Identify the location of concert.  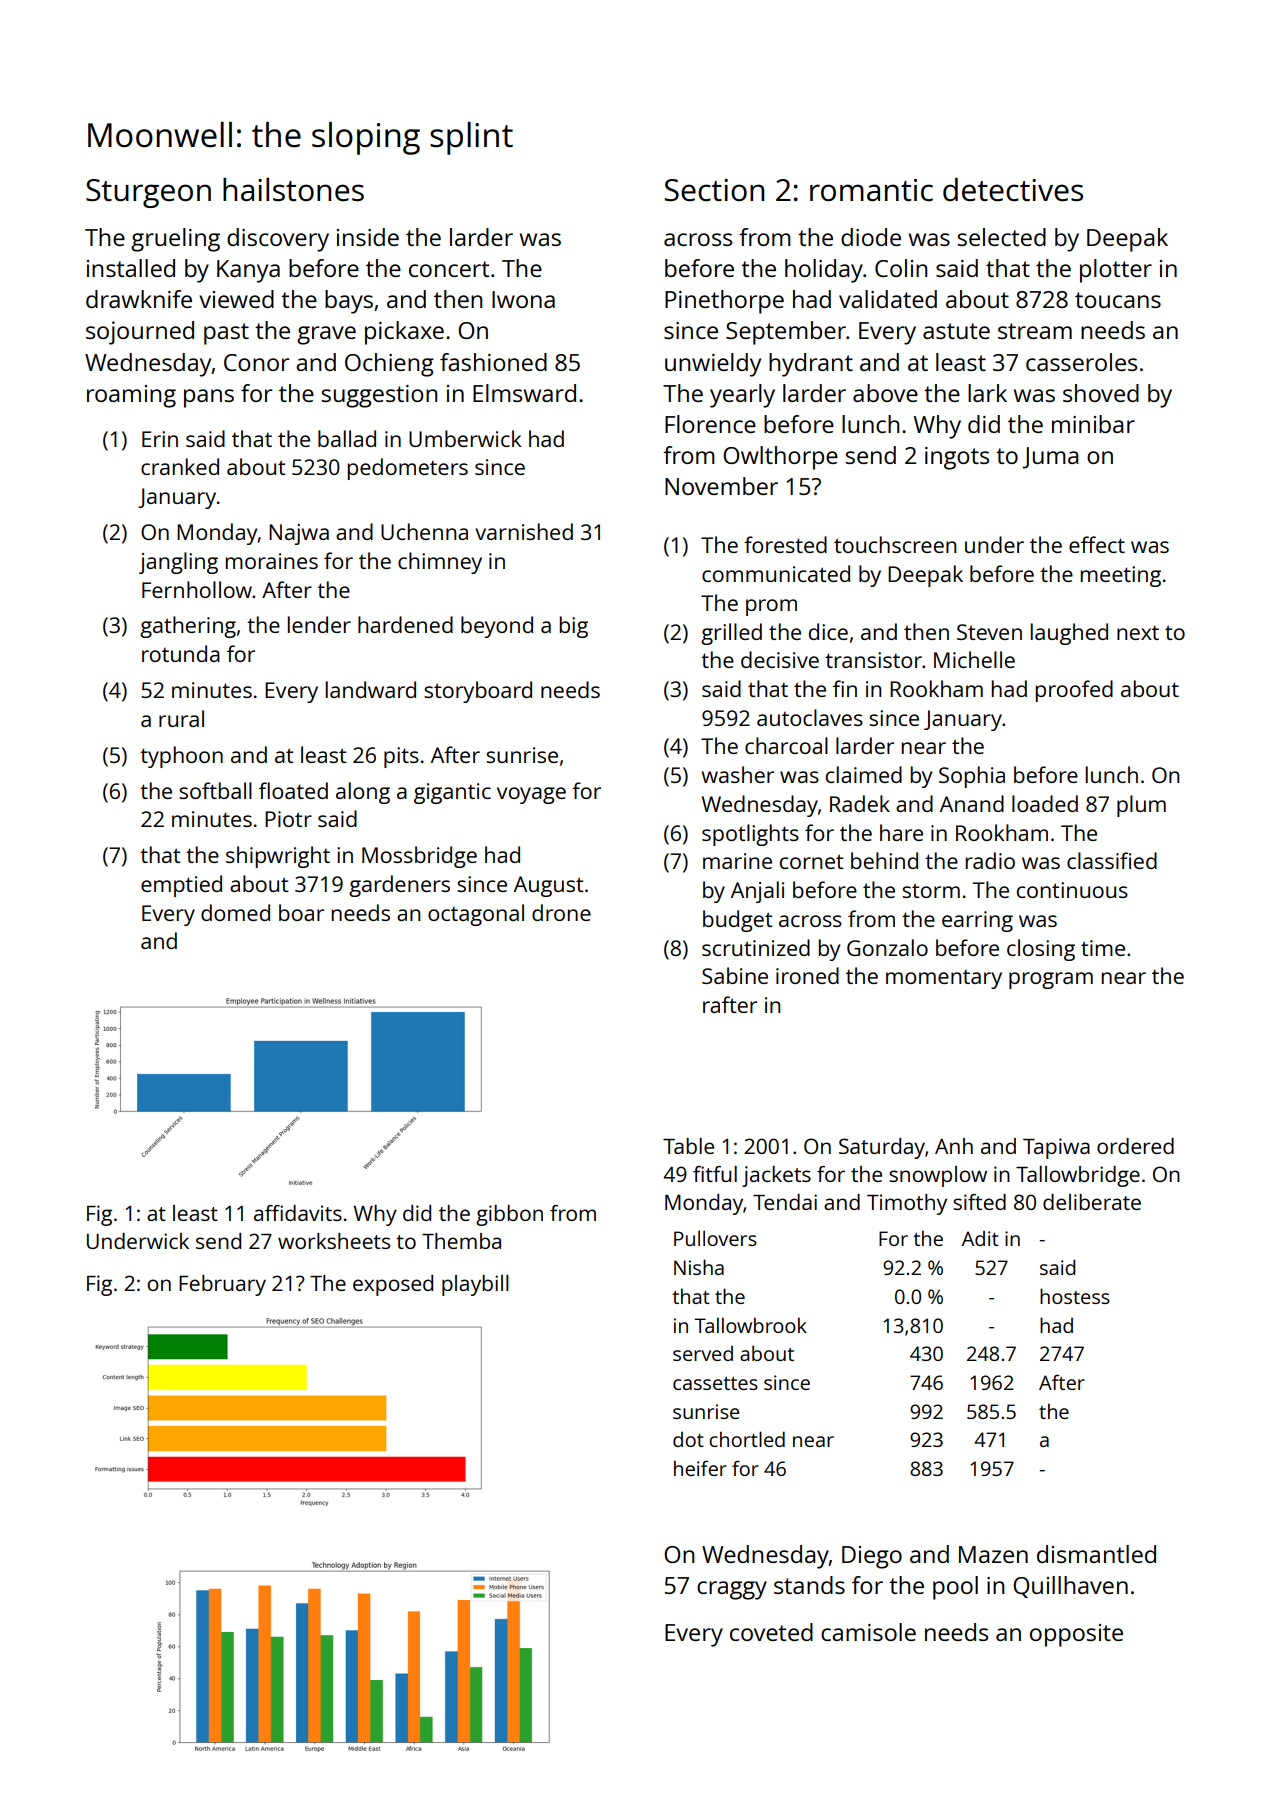
(449, 269).
